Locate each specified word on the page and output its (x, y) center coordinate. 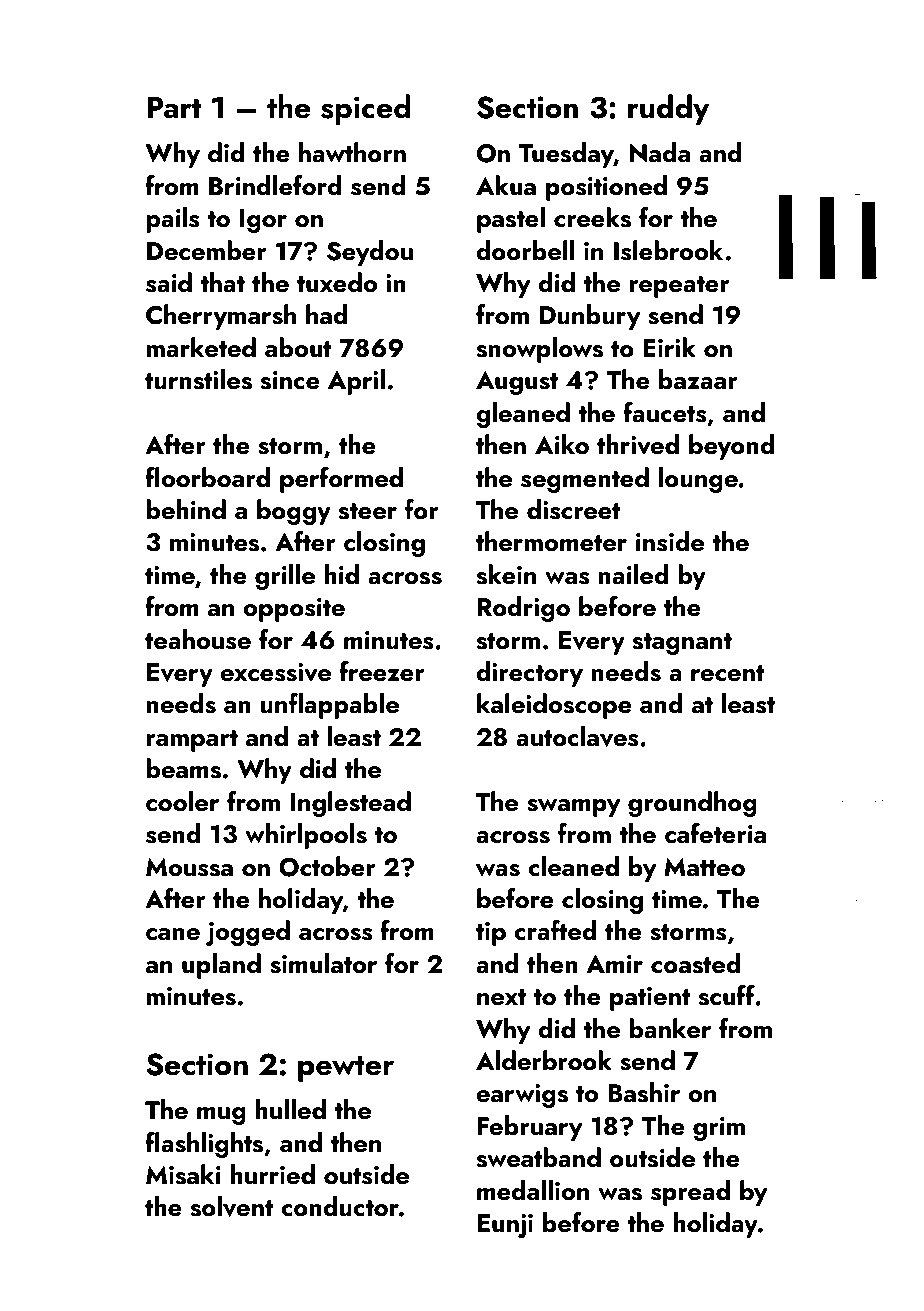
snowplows (539, 350)
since (290, 380)
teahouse (198, 639)
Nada (660, 152)
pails (173, 220)
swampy (573, 808)
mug (221, 1116)
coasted (696, 963)
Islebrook (668, 250)
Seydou (370, 253)
